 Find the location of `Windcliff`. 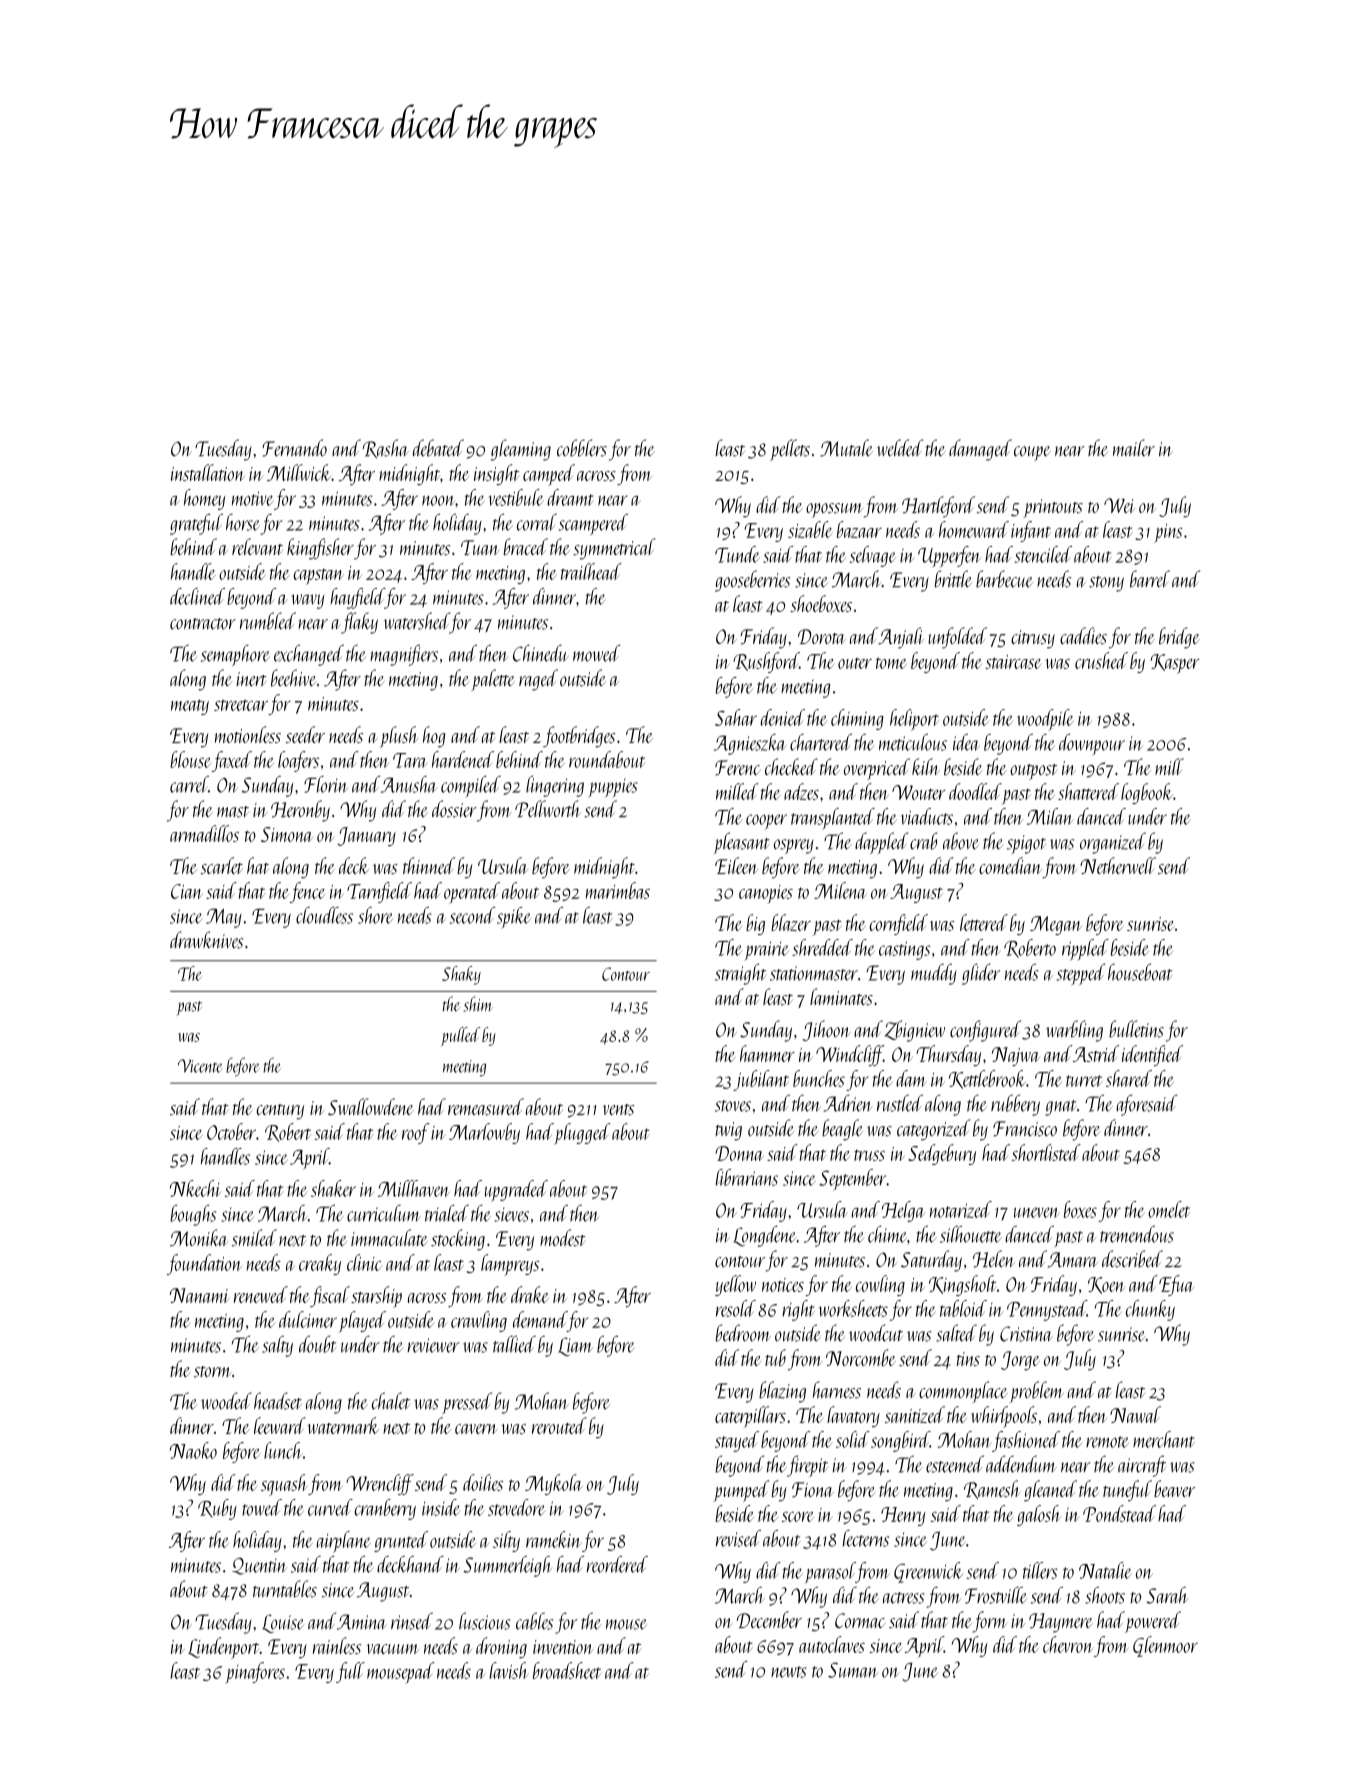

Windcliff is located at coordinates (849, 1055).
